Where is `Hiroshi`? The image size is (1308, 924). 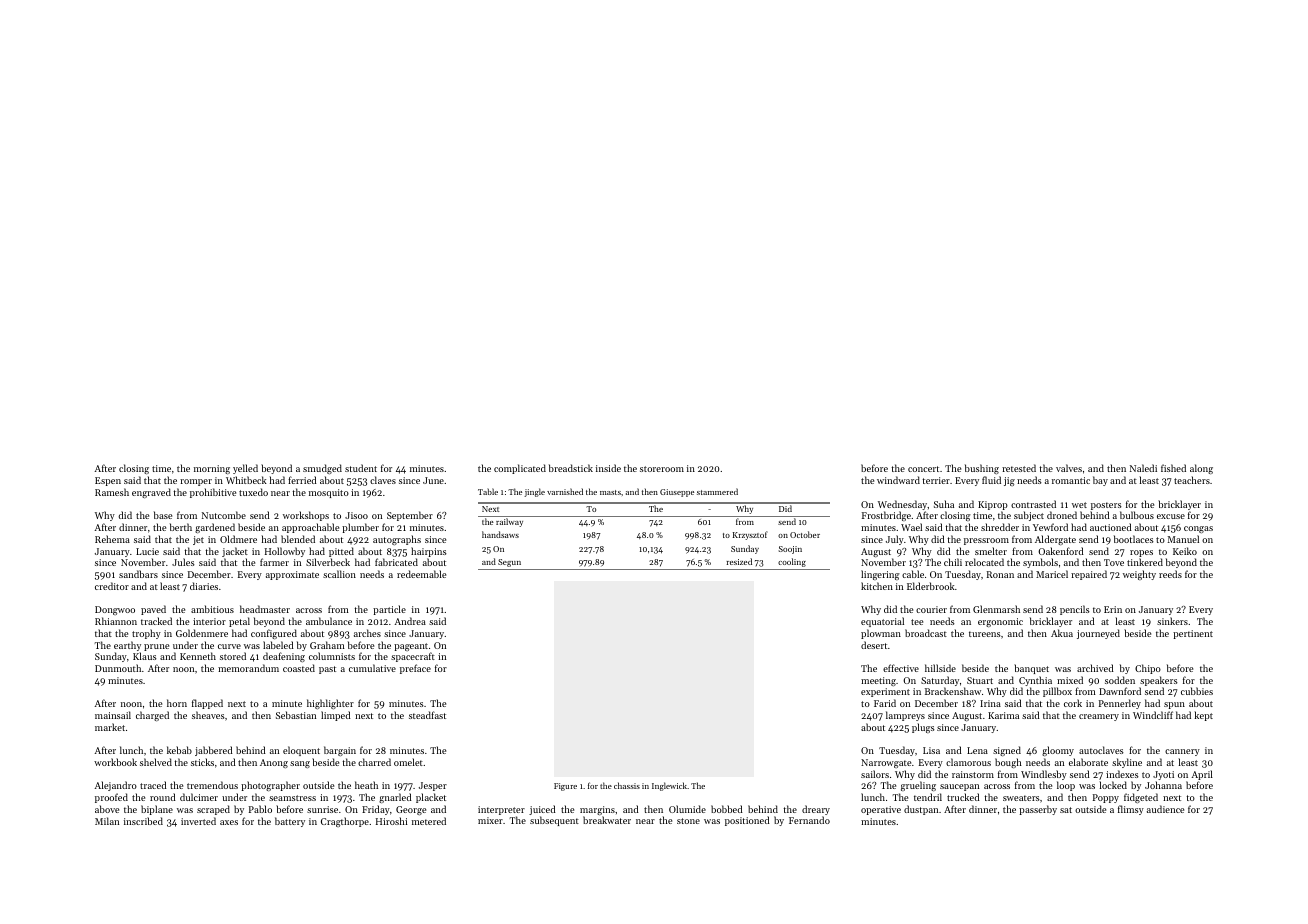 Hiroshi is located at coordinates (392, 821).
